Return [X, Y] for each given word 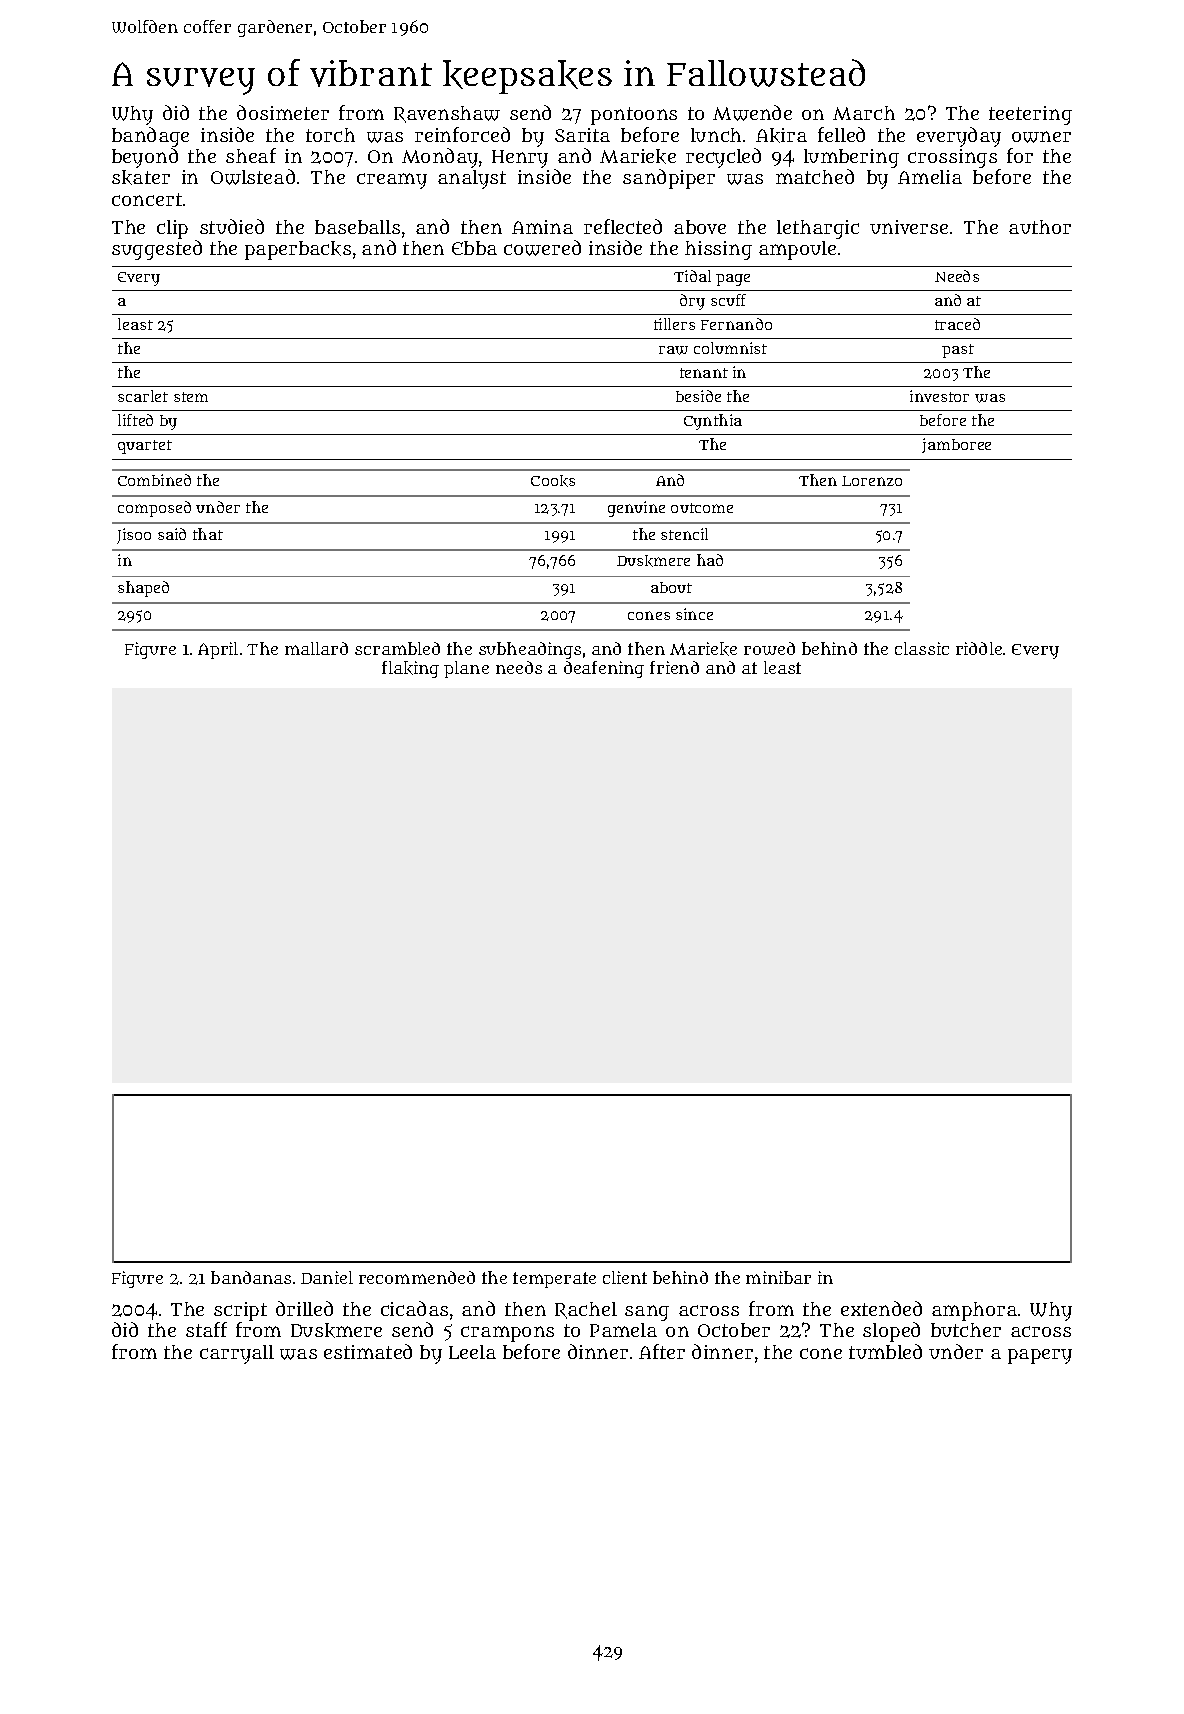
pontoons [634, 116]
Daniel [327, 1277]
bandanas [251, 1277]
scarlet [143, 396]
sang [647, 1313]
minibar [778, 1277]
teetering [1030, 115]
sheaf [251, 155]
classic [922, 648]
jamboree [956, 445]
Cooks [553, 481]
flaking [410, 669]
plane [466, 669]
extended [881, 1308]
